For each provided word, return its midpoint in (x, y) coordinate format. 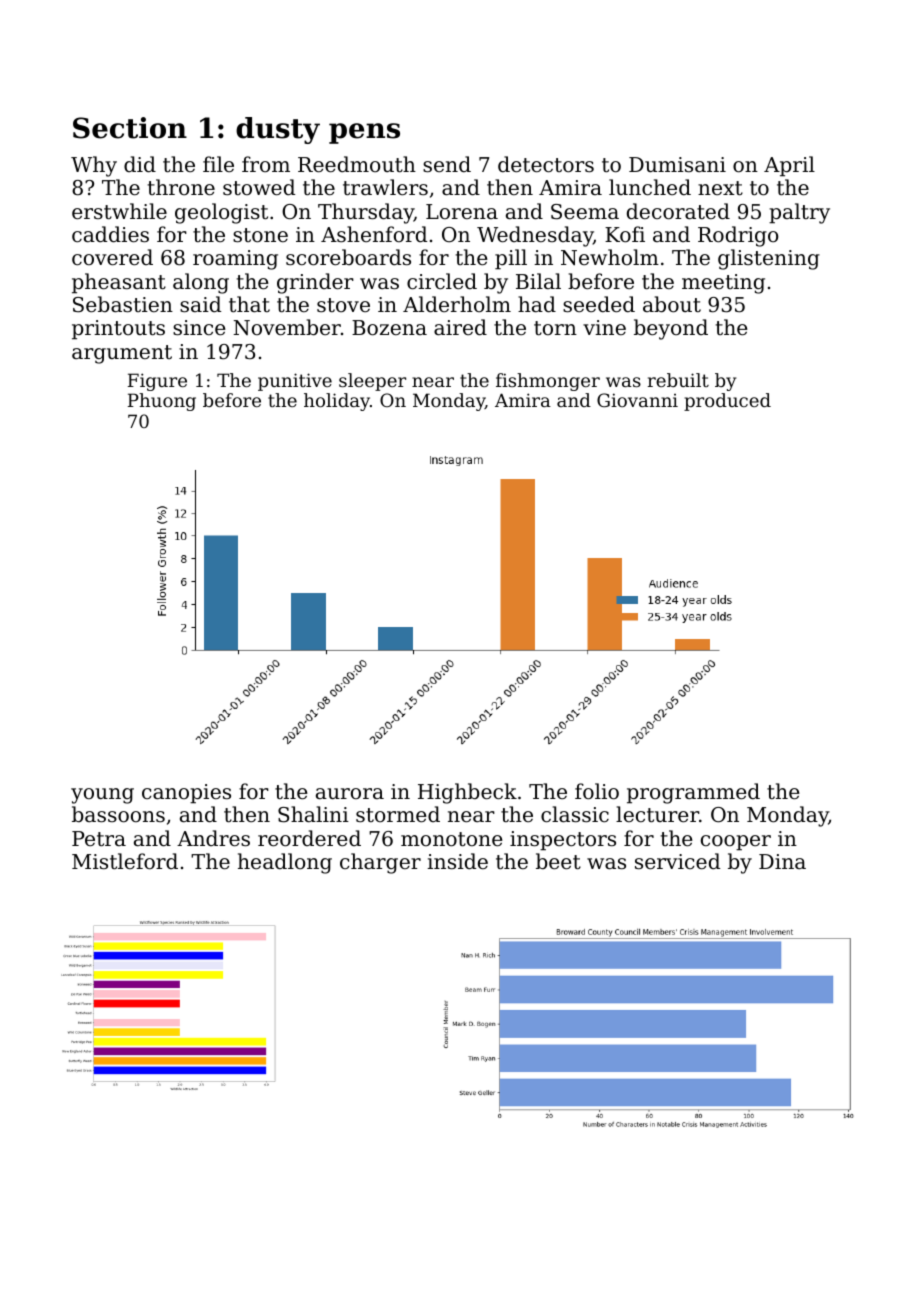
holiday (337, 402)
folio (597, 791)
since (199, 328)
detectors (546, 164)
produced (727, 402)
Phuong (162, 402)
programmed (693, 793)
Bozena (389, 328)
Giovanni (637, 400)
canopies (186, 794)
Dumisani (677, 164)
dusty (278, 130)
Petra (99, 838)
